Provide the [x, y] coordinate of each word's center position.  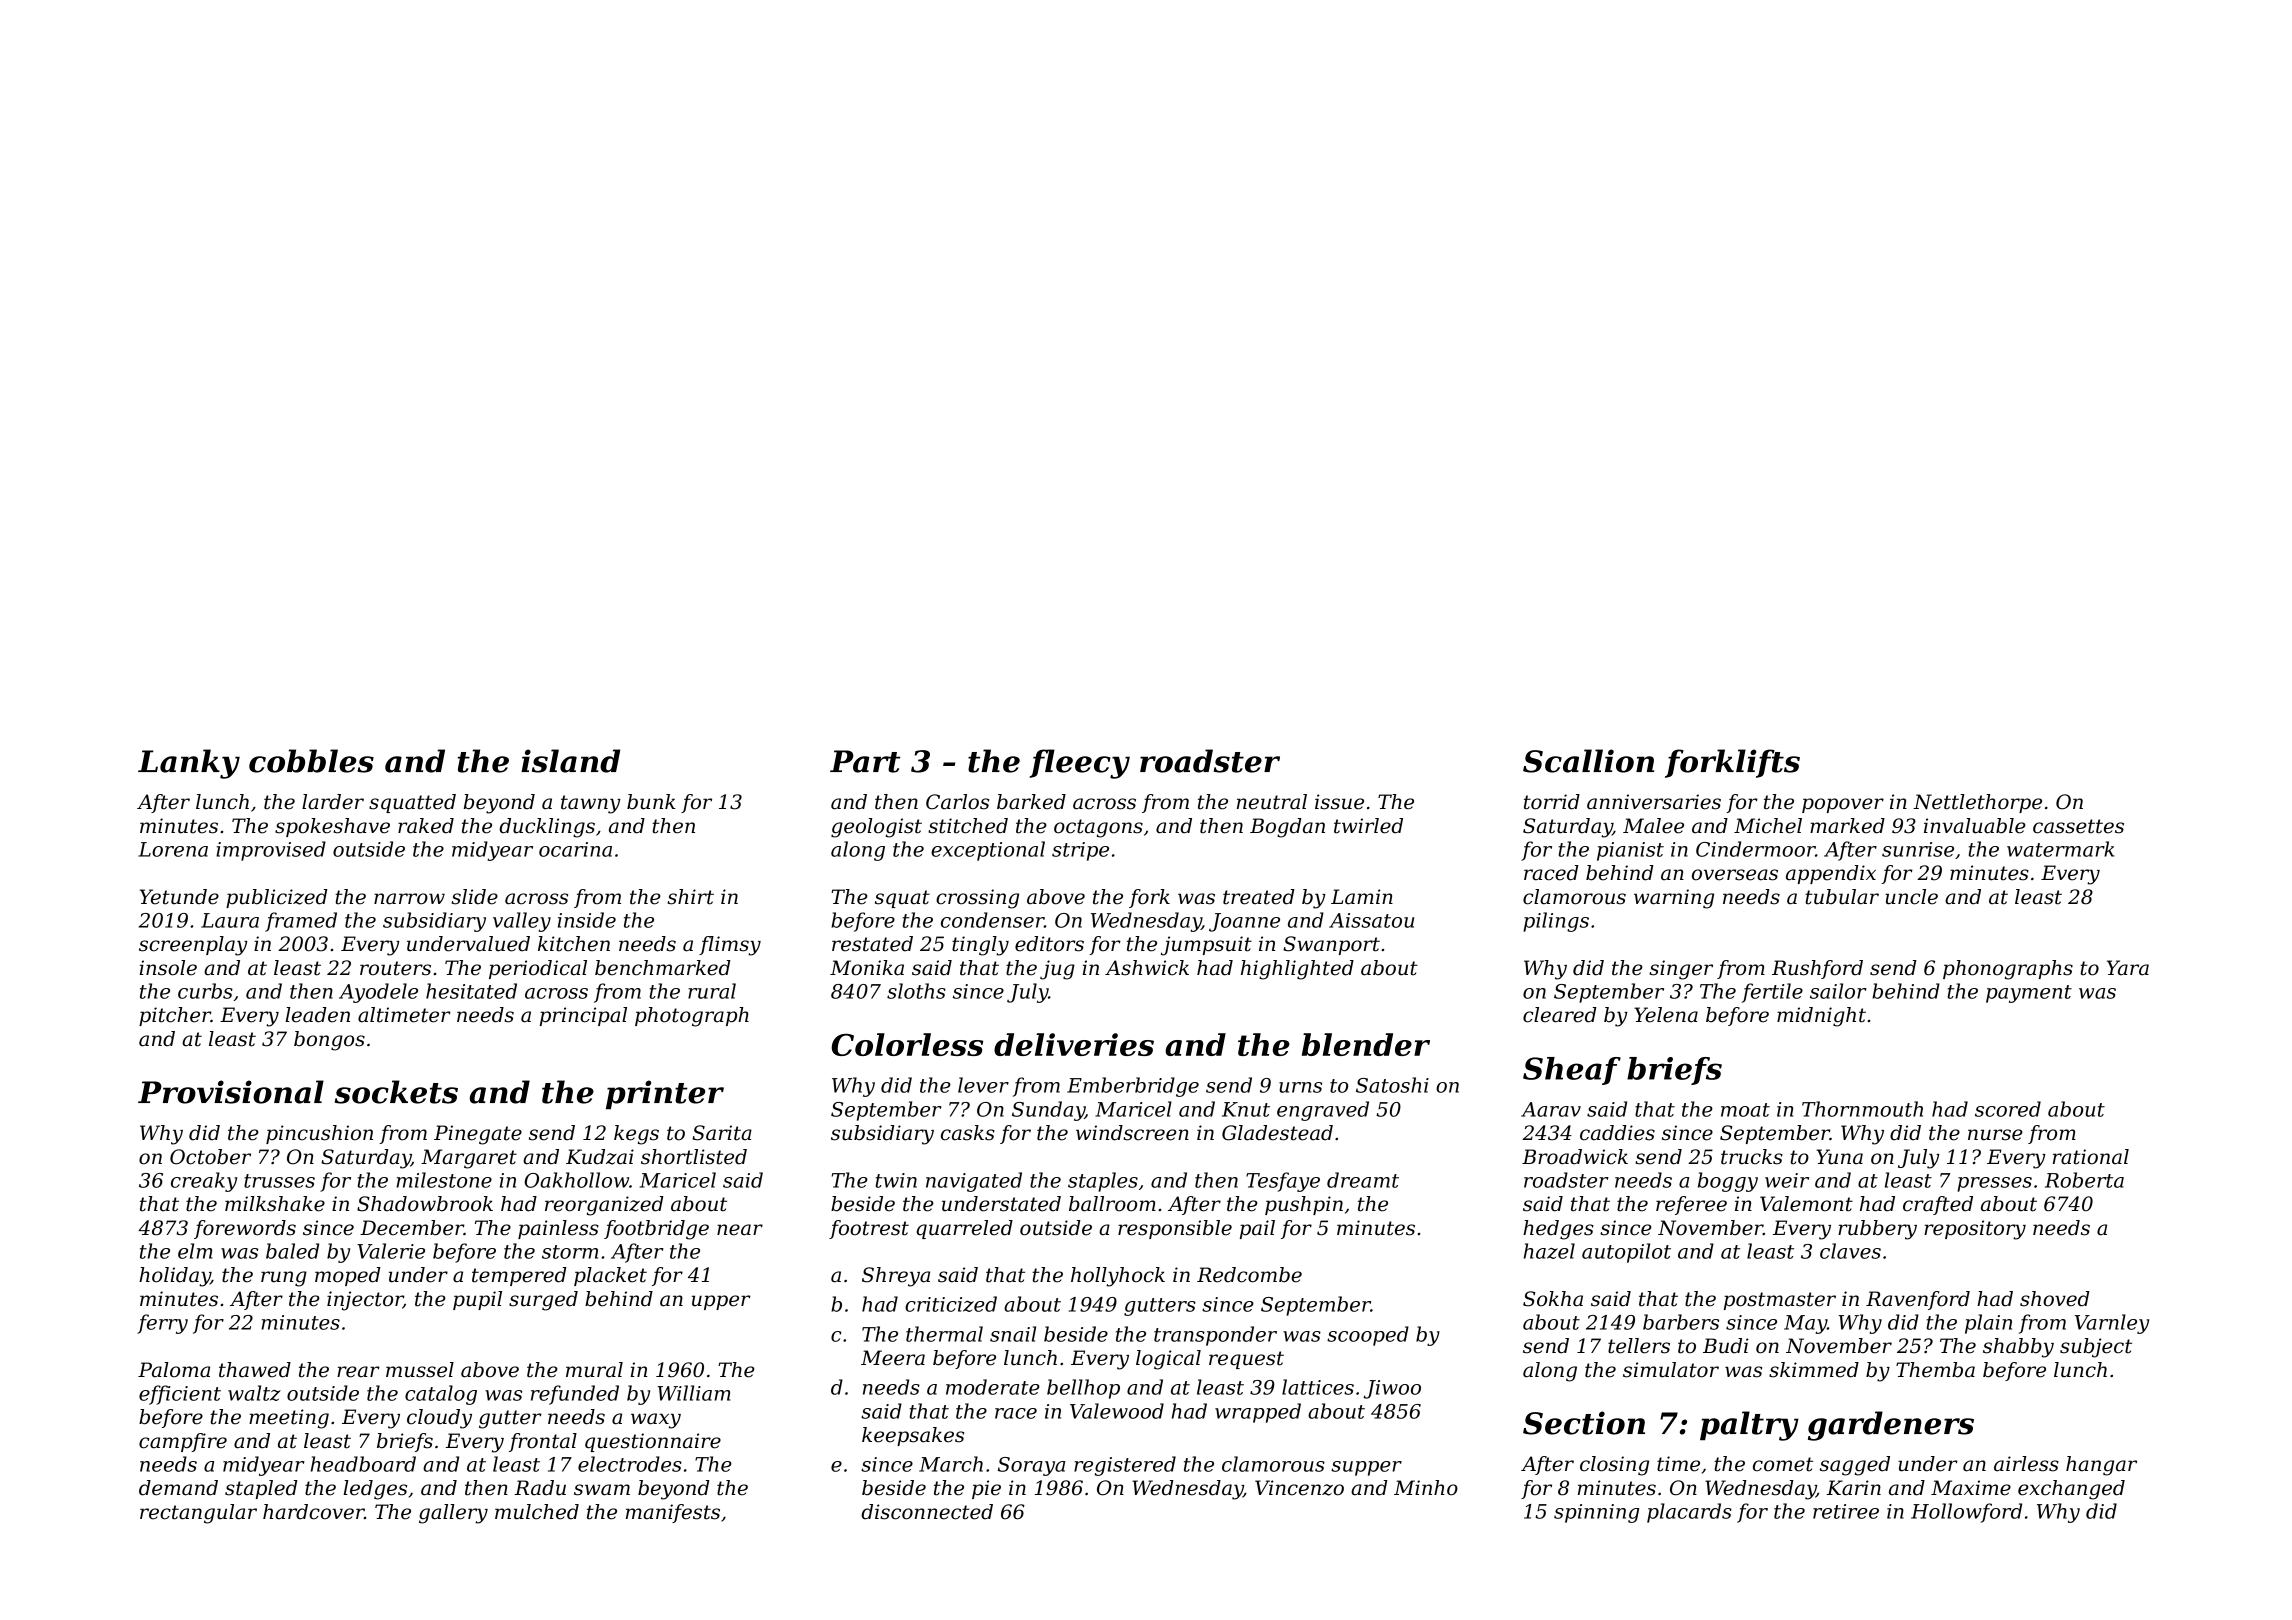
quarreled [965, 1229]
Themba [1935, 1370]
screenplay [193, 946]
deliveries [1074, 1044]
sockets [396, 1092]
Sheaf [1572, 1071]
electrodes [630, 1464]
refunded [575, 1395]
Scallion [1588, 761]
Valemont [1806, 1204]
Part [865, 761]
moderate [993, 1387]
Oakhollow [577, 1180]
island [570, 761]
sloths [916, 991]
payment [2029, 994]
